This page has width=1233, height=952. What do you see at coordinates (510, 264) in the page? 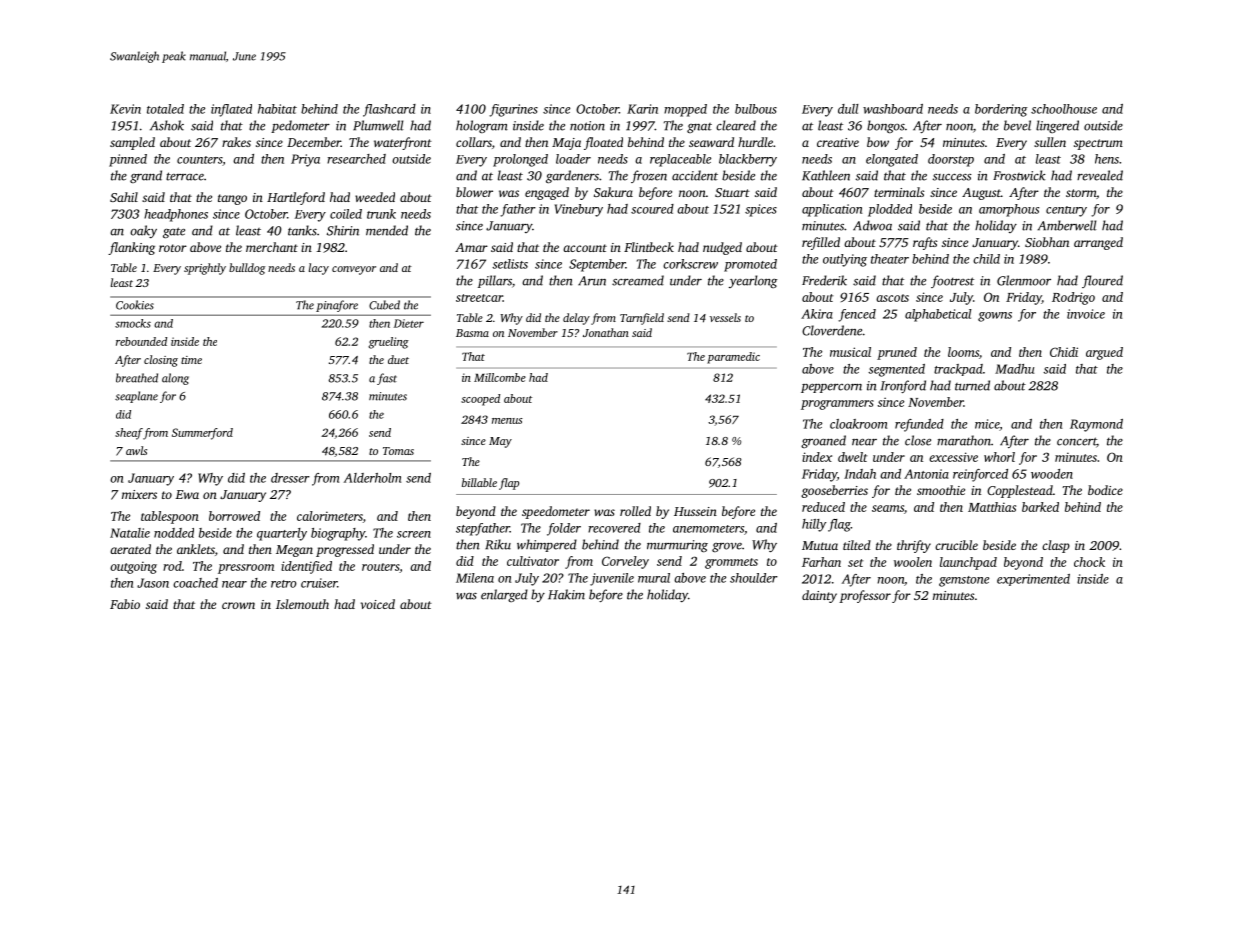
I see `setlists` at bounding box center [510, 264].
